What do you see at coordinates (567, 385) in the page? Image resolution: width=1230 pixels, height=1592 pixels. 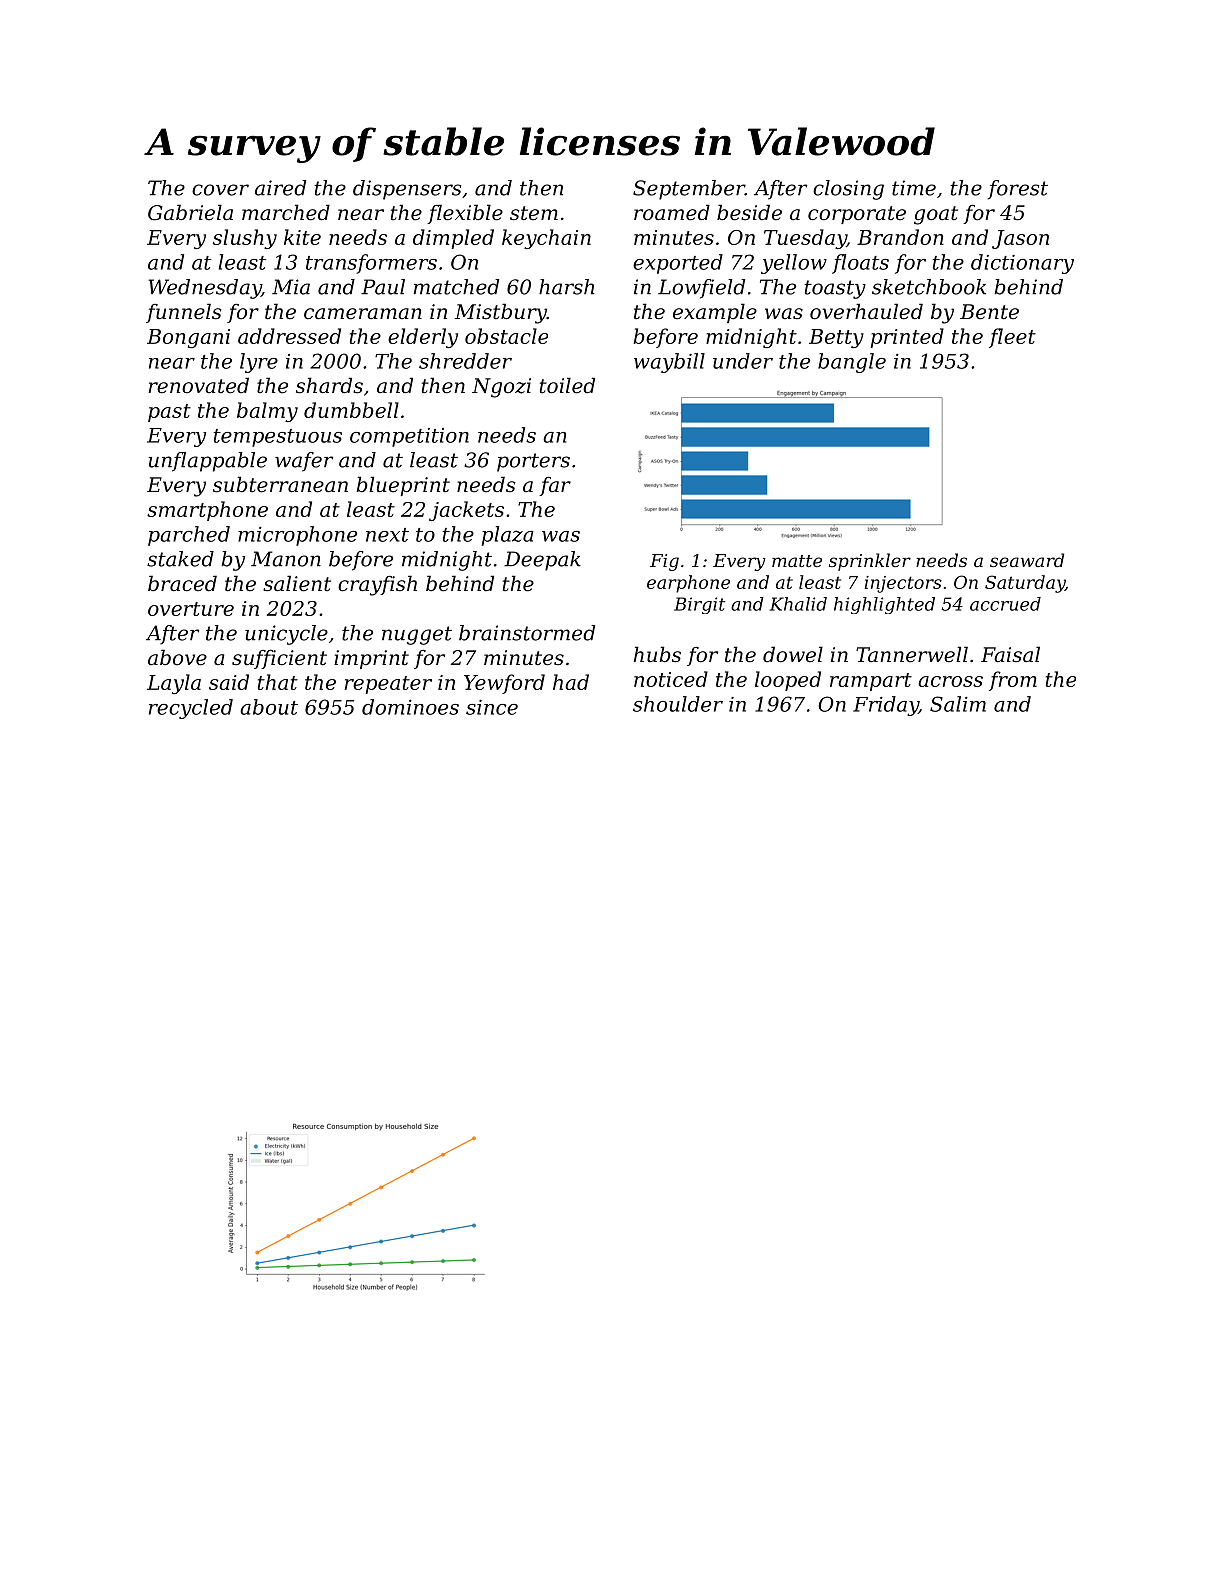 I see `toiled` at bounding box center [567, 385].
